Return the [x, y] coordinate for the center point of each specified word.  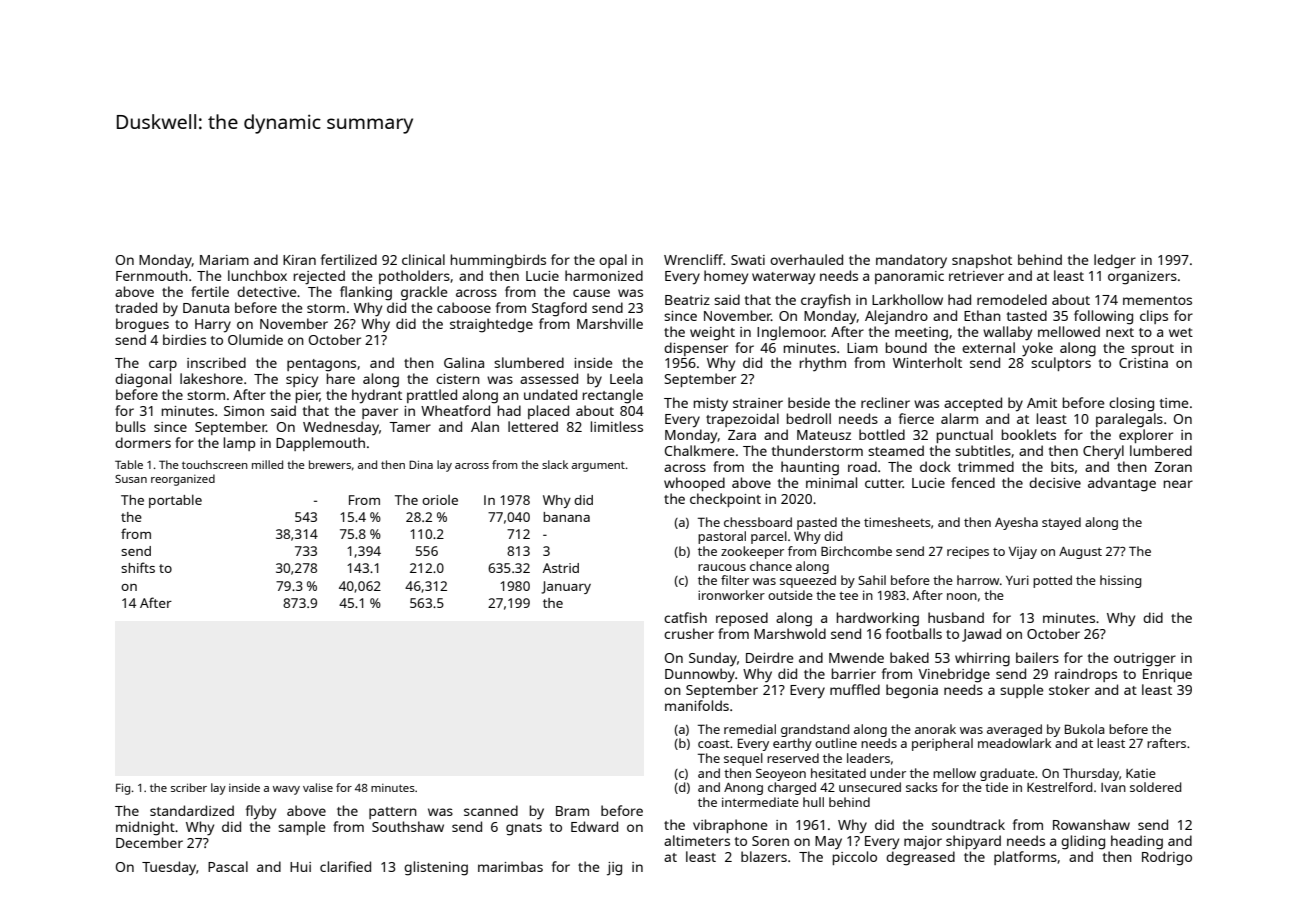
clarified [345, 866]
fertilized [349, 259]
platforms [1025, 858]
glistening [436, 868]
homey [726, 277]
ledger [1115, 261]
